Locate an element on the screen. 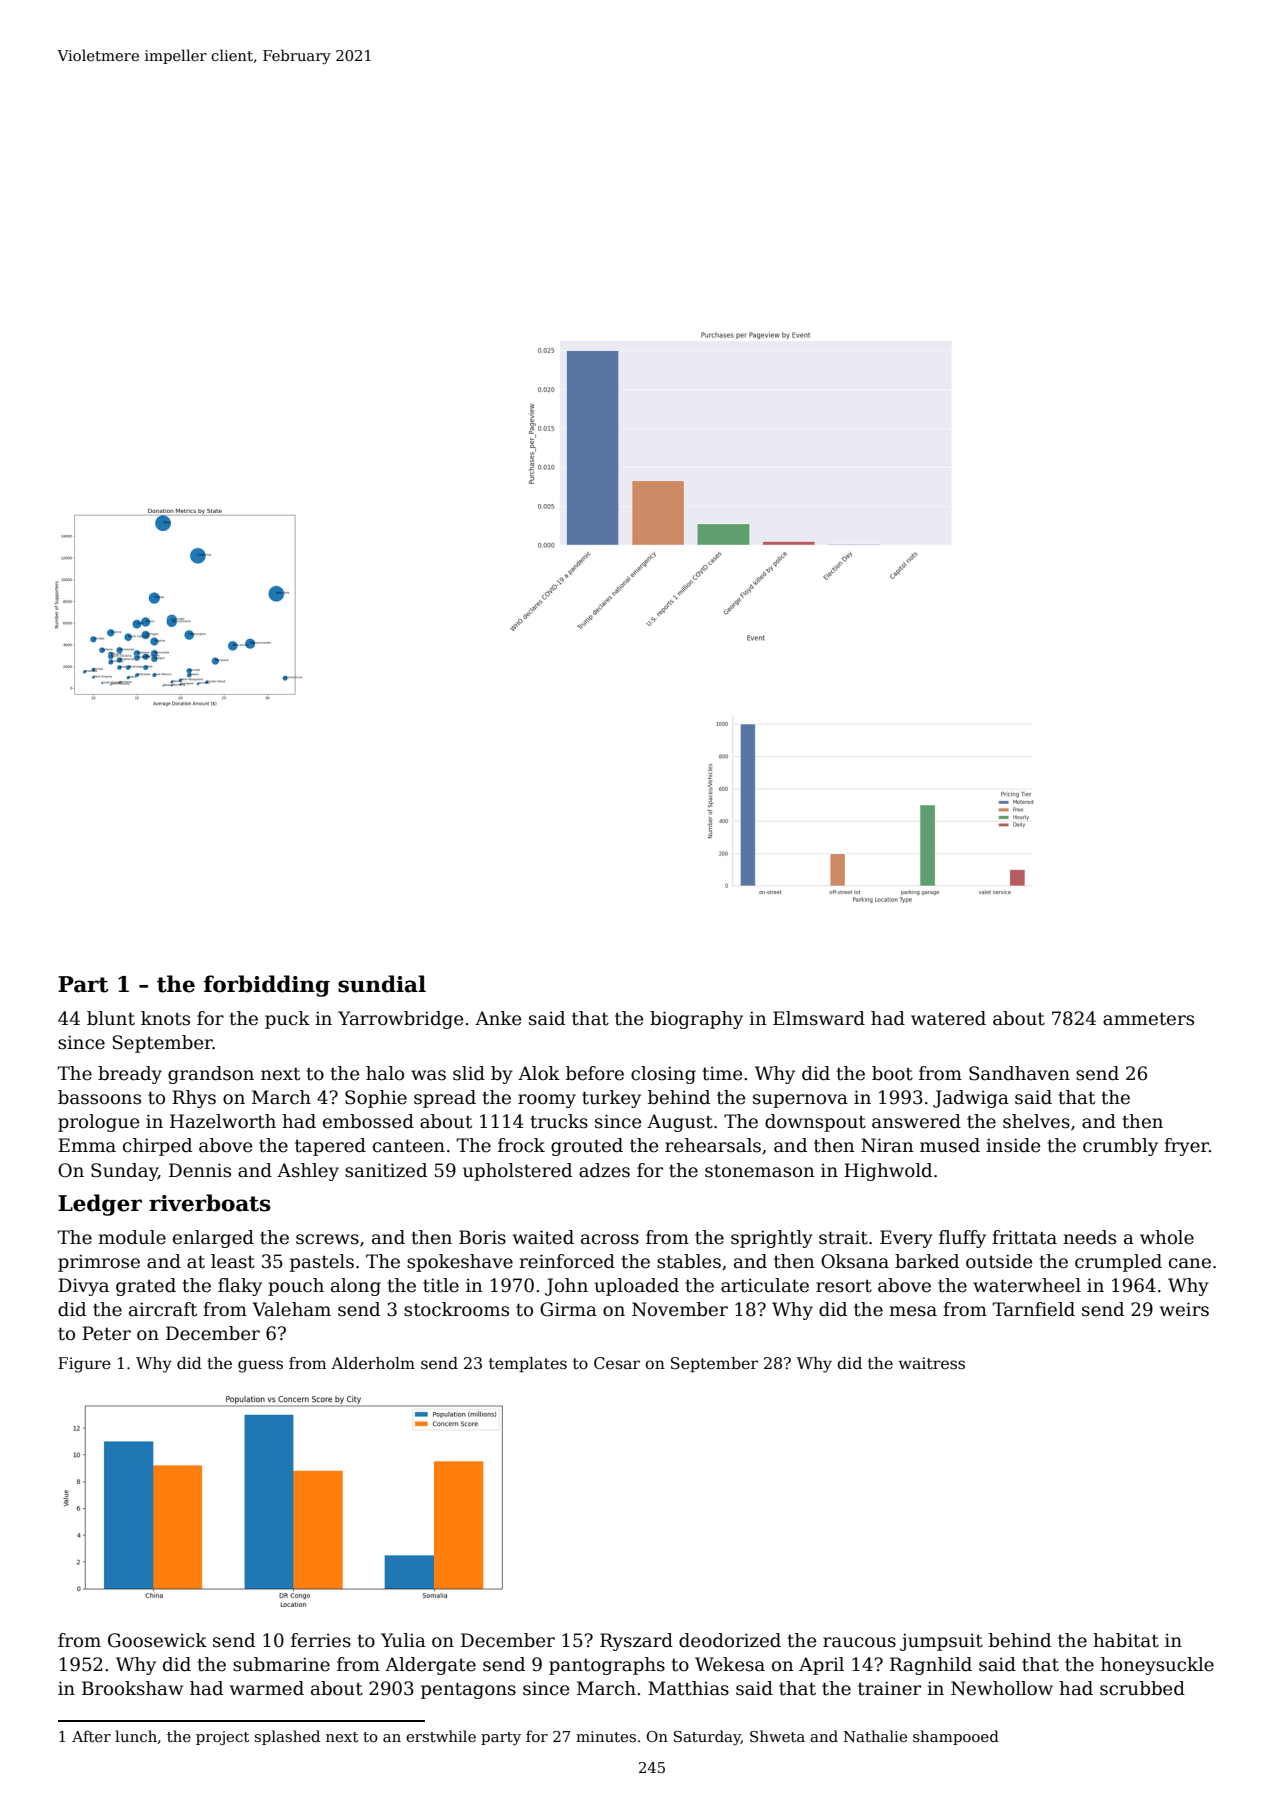 Image resolution: width=1276 pixels, height=1805 pixels. guess is located at coordinates (260, 1366).
